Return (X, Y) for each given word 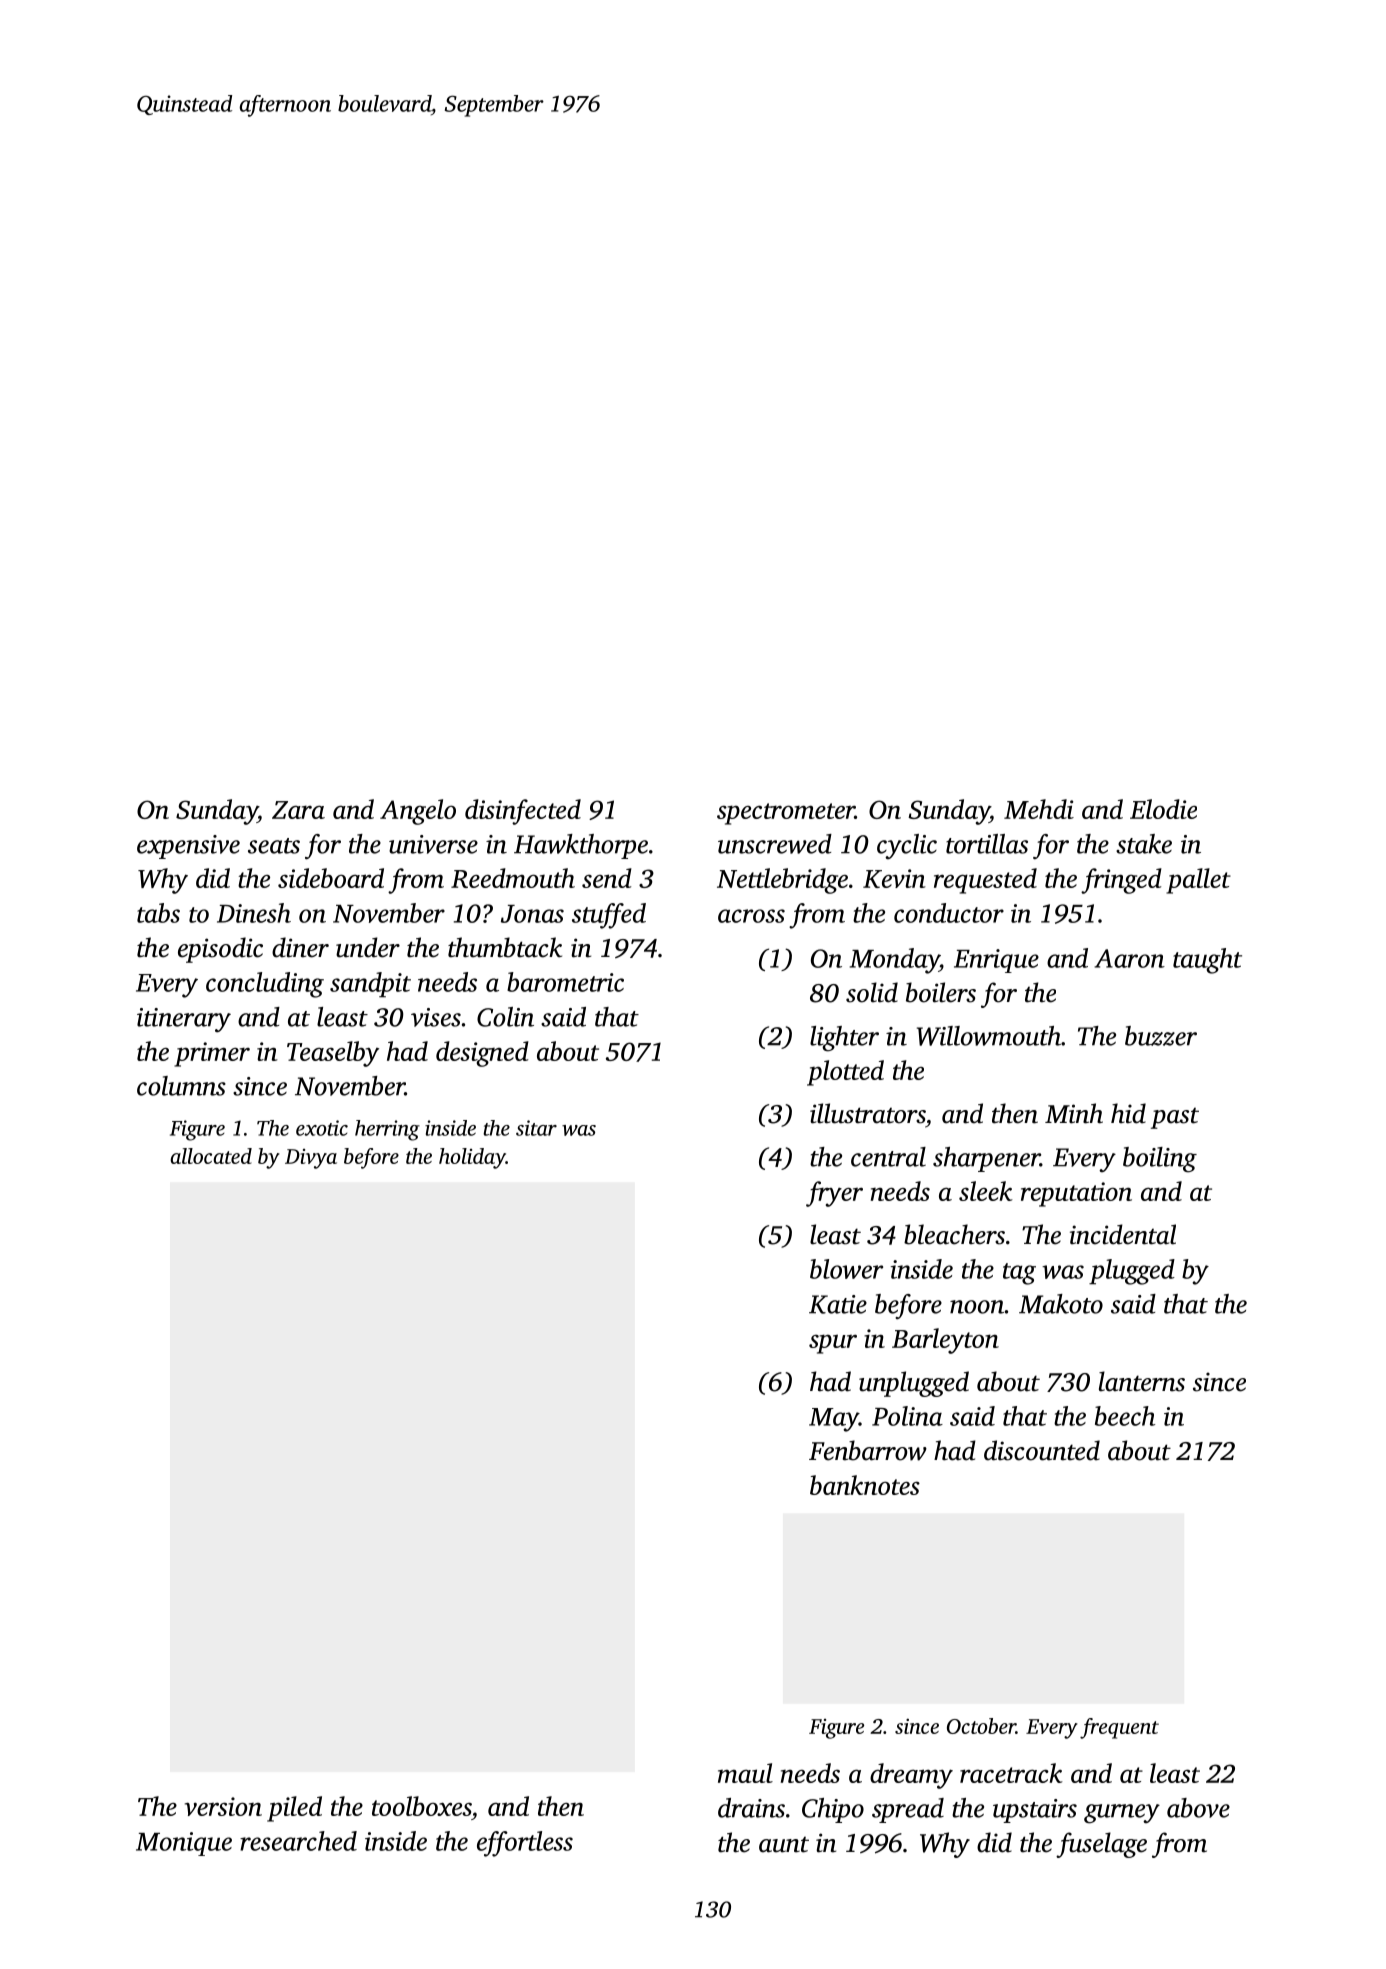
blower (846, 1269)
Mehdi (1039, 809)
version (223, 1806)
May (834, 1420)
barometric (565, 982)
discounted (1042, 1450)
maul (745, 1773)
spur (833, 1344)
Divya (311, 1159)
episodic (220, 950)
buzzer (1161, 1036)
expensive (188, 847)
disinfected (523, 812)
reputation (1076, 1194)
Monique (184, 1844)
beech (1125, 1416)
